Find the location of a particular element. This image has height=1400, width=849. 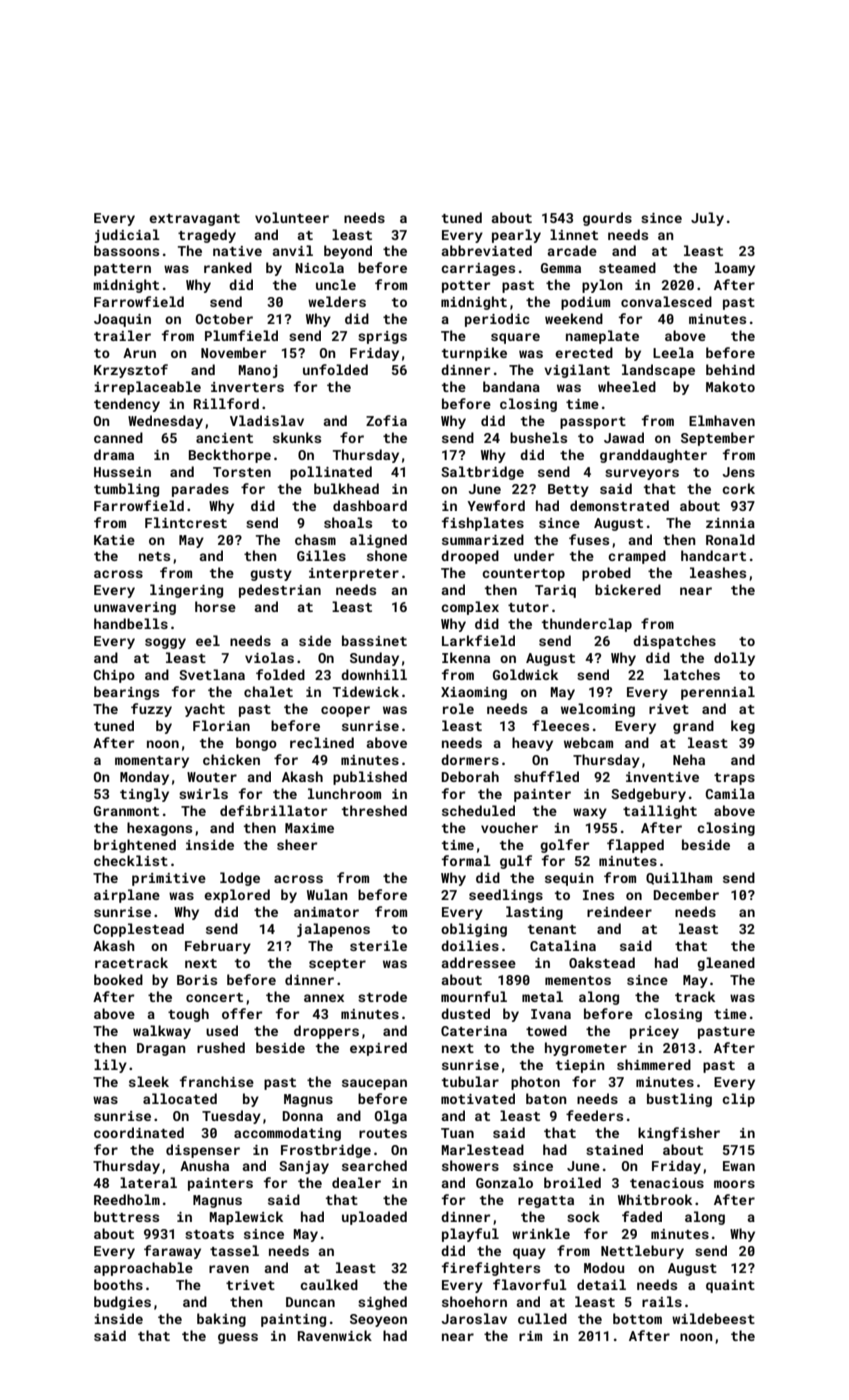

sprigs is located at coordinates (382, 337).
